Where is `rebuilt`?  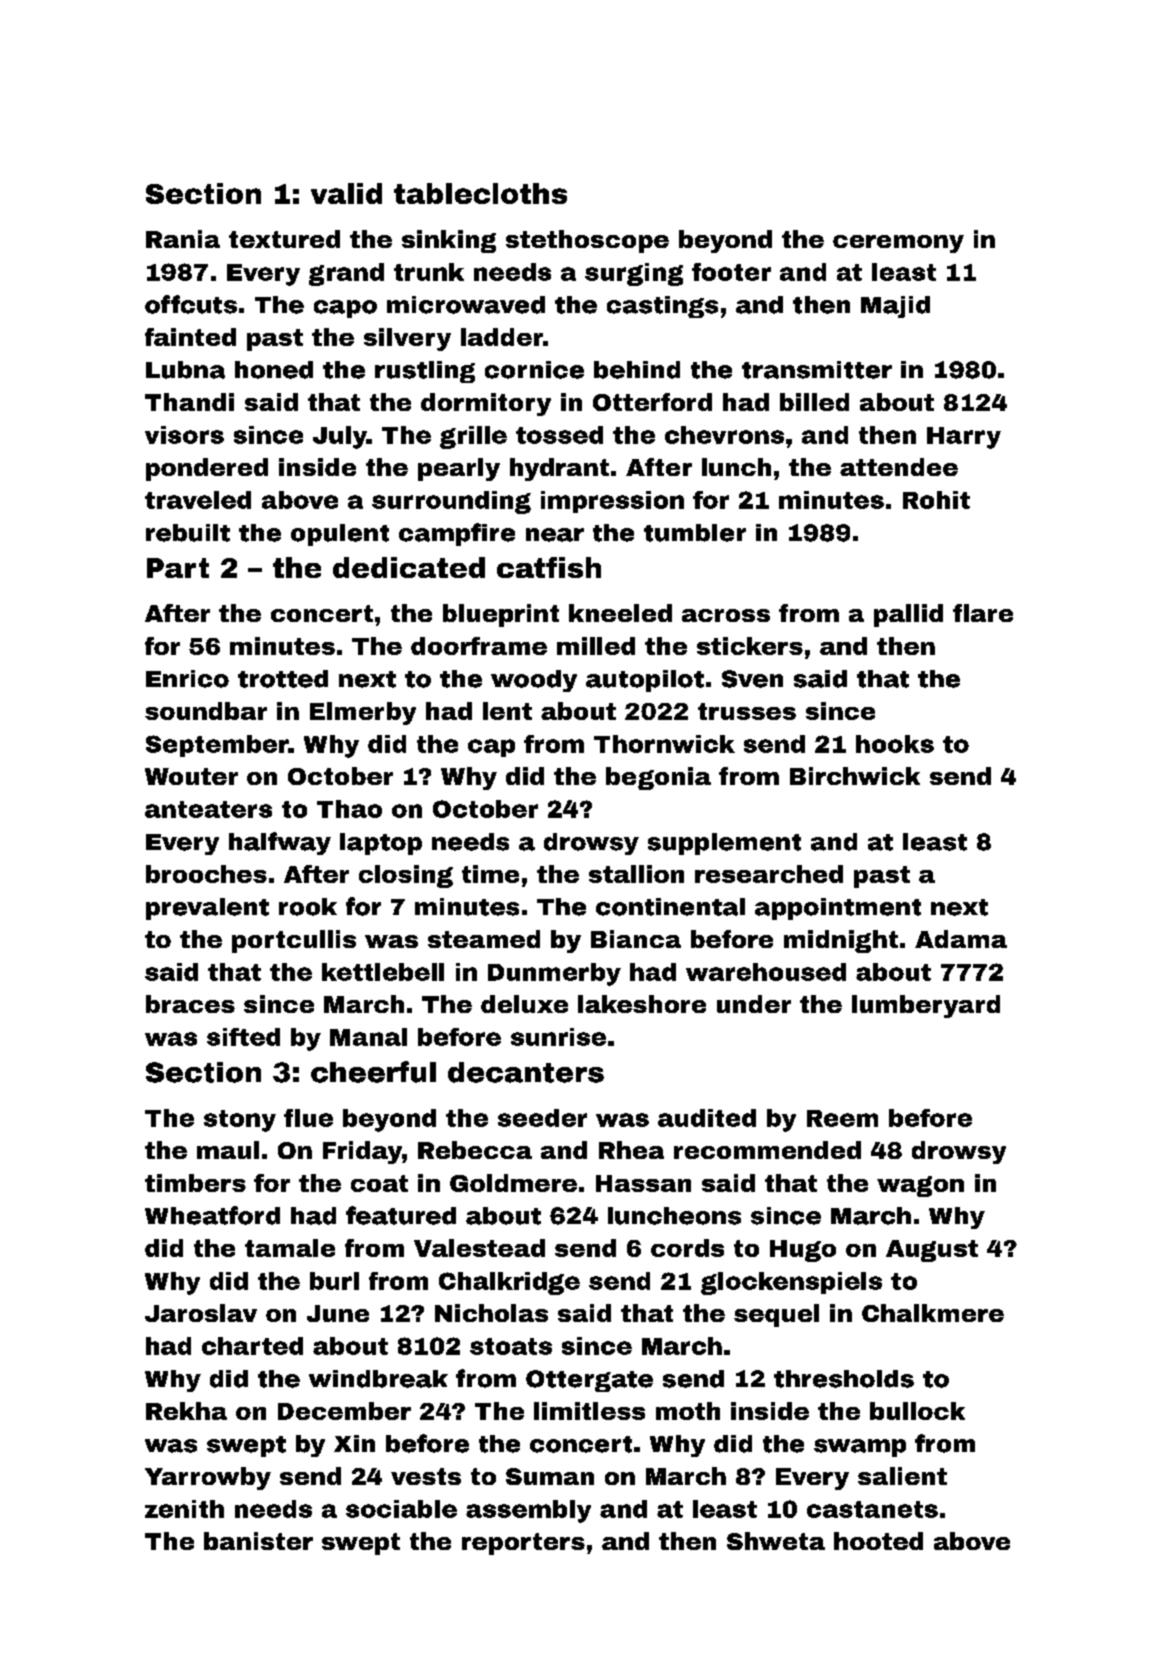
rebuilt is located at coordinates (188, 533).
